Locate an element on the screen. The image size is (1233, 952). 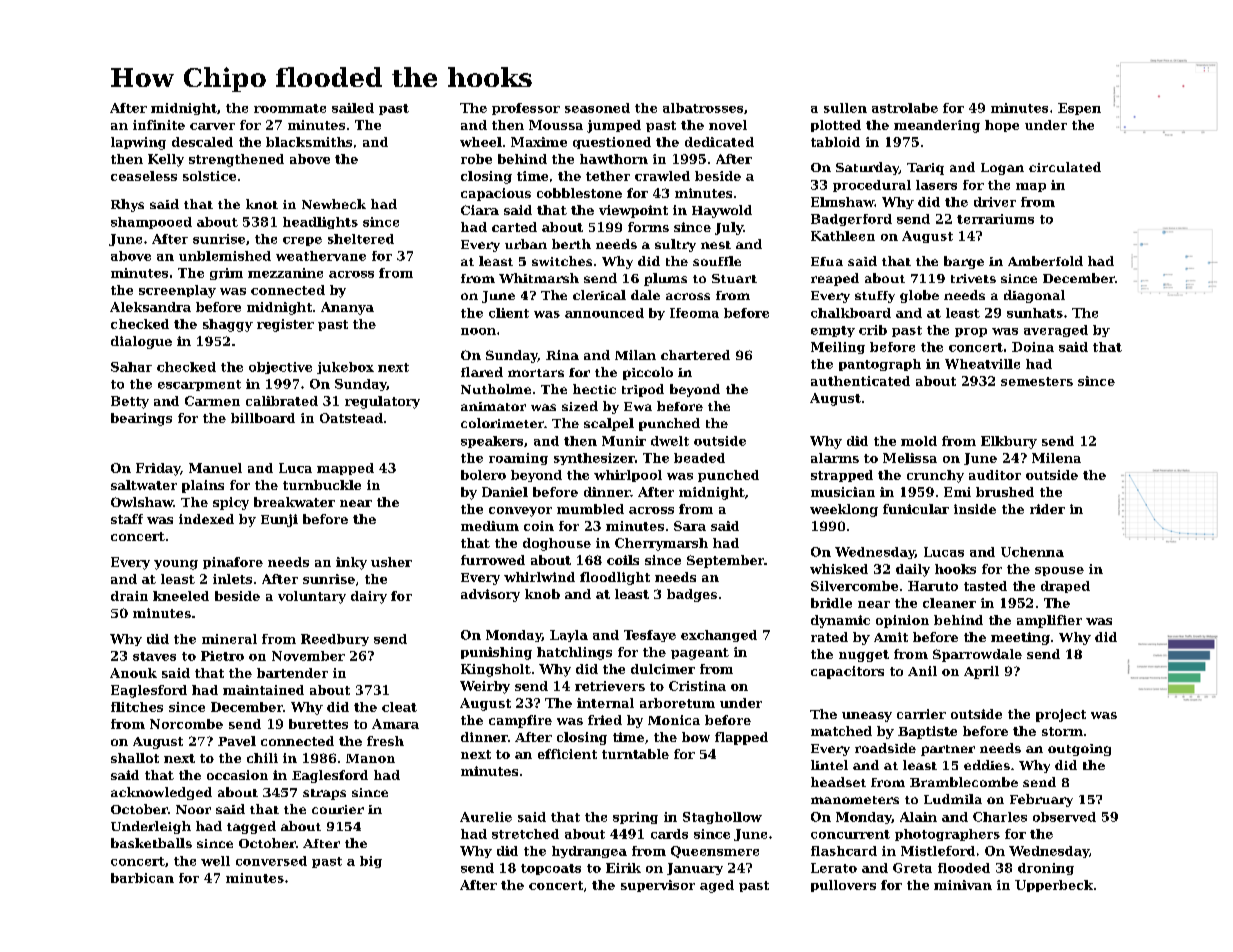
astrolabe is located at coordinates (905, 108).
